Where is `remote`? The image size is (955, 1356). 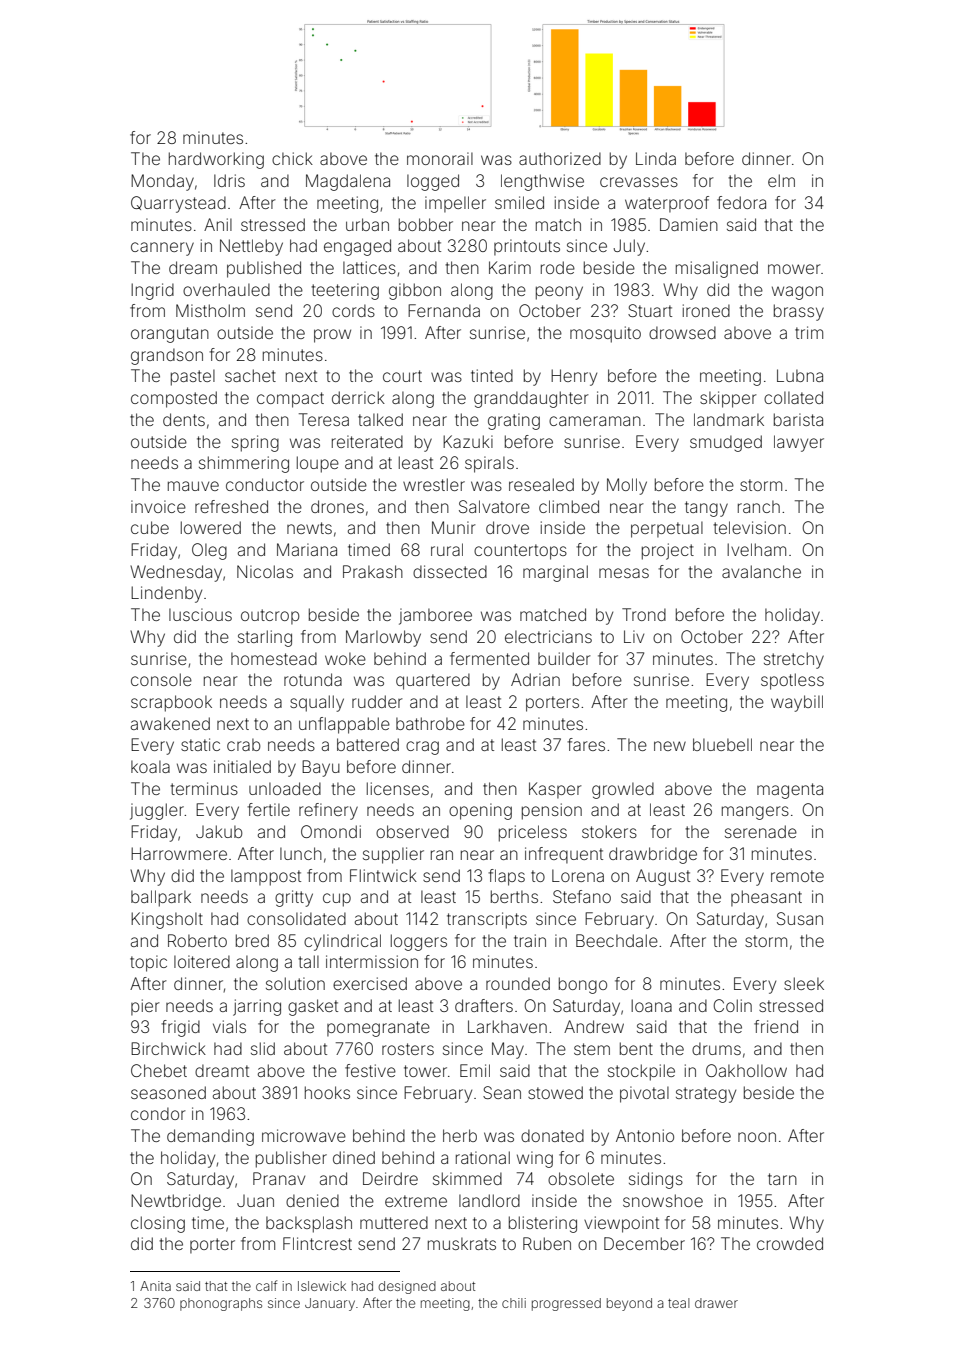 remote is located at coordinates (797, 876).
